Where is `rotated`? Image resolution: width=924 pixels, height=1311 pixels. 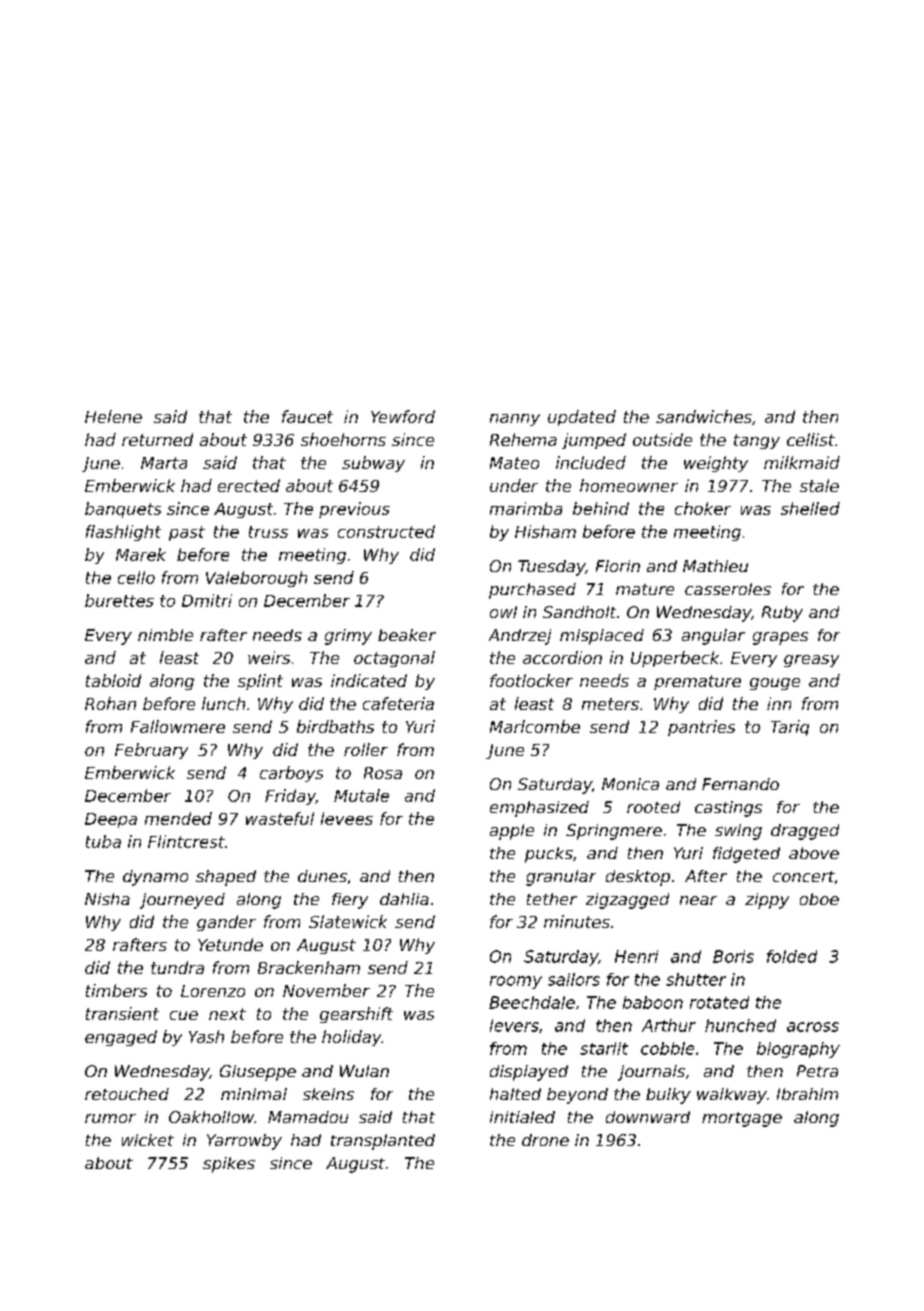
rotated is located at coordinates (719, 1002).
